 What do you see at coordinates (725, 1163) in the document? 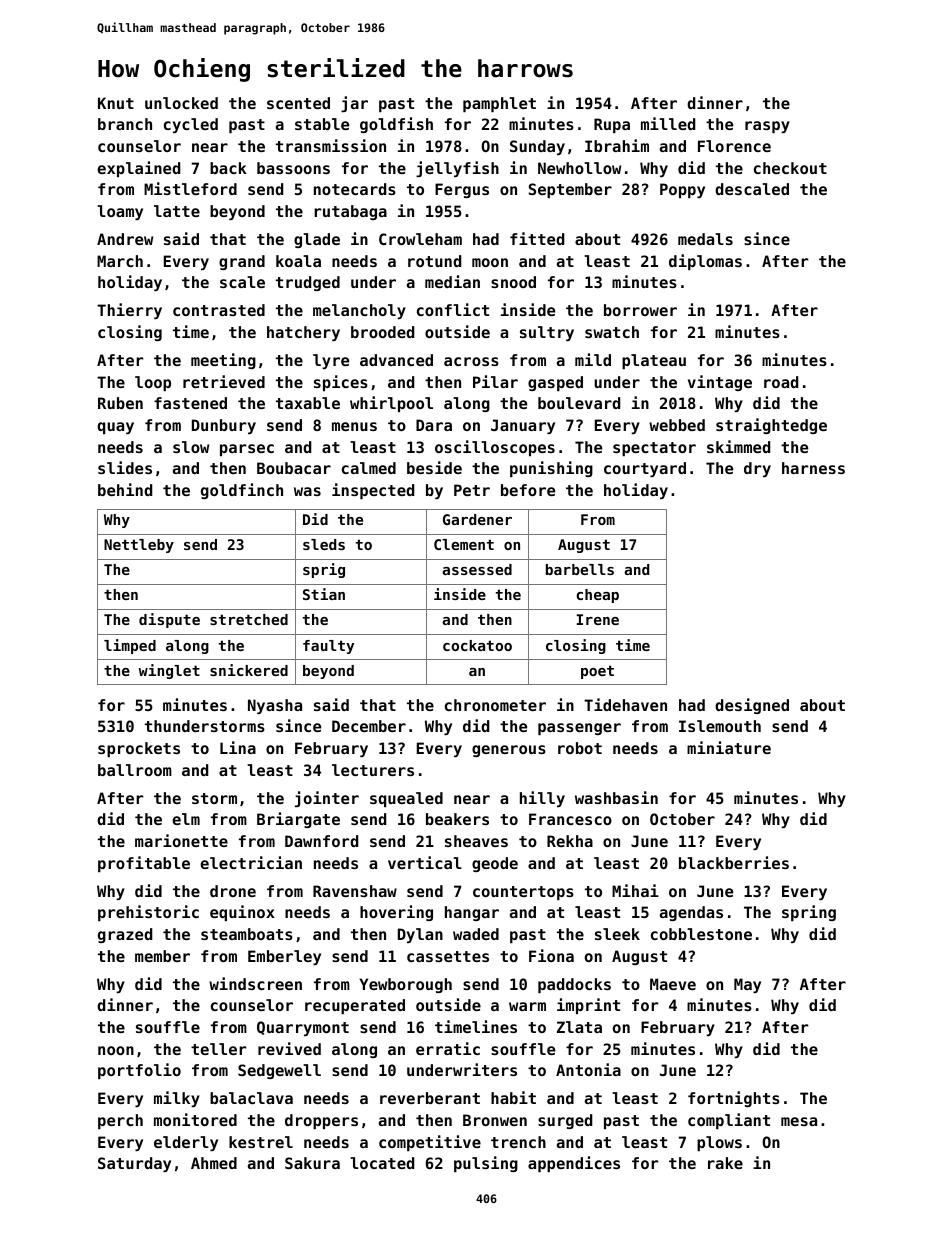
I see `rake` at bounding box center [725, 1163].
